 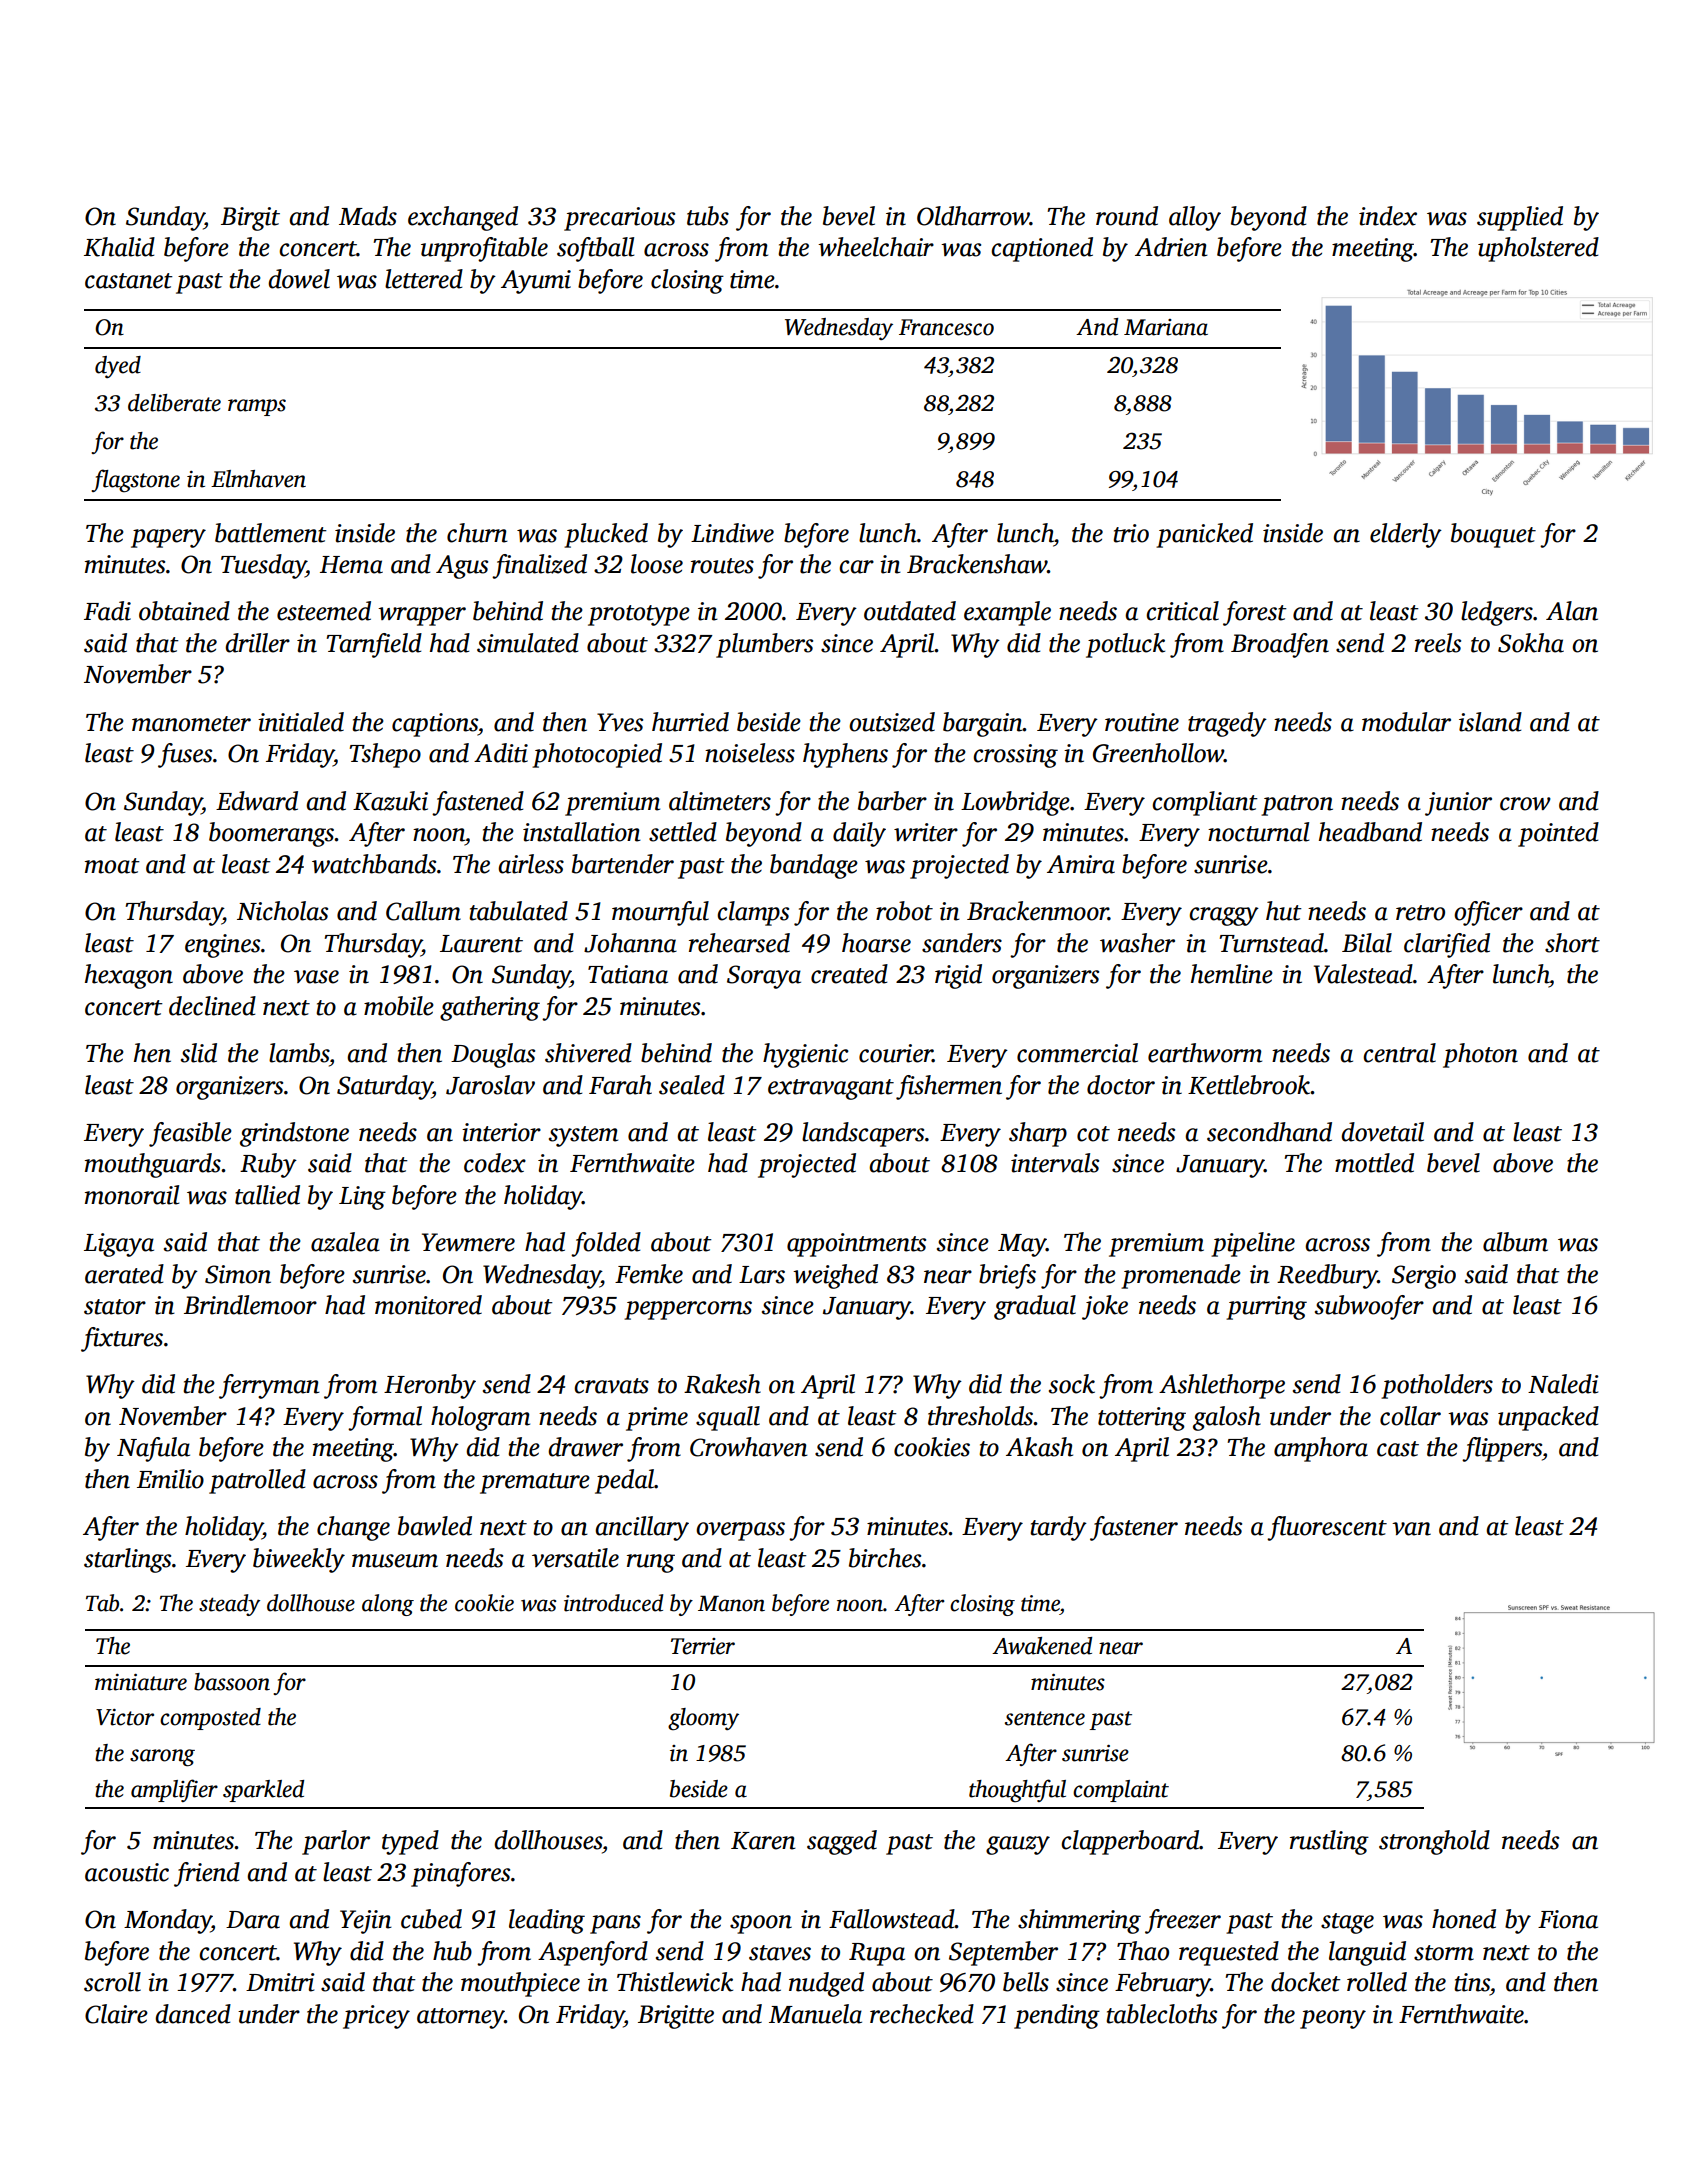 What do you see at coordinates (258, 479) in the image?
I see `Elmhaven` at bounding box center [258, 479].
